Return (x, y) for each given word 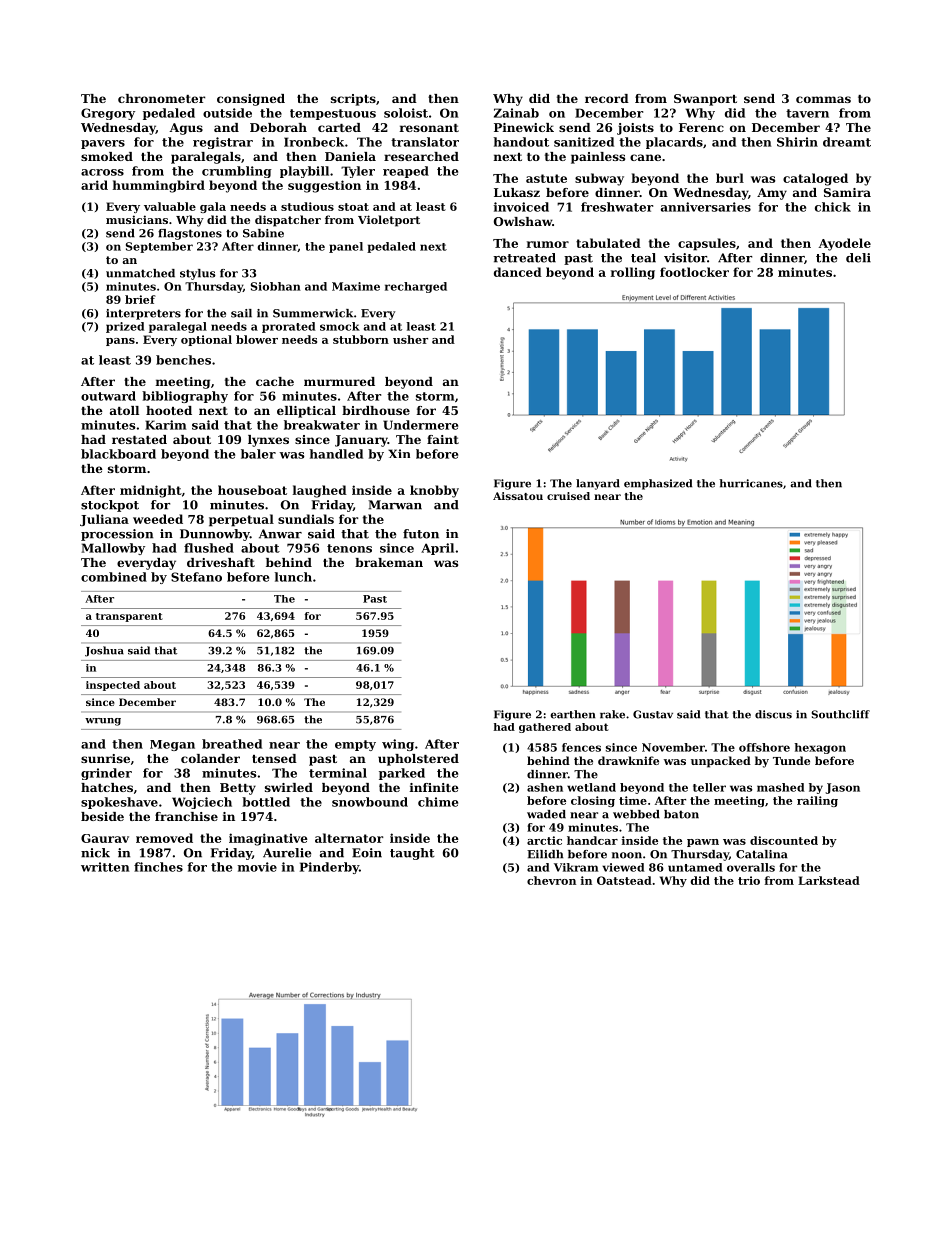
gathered (545, 728)
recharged (416, 287)
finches (158, 867)
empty (355, 745)
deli (858, 258)
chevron (551, 880)
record (607, 98)
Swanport (705, 100)
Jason (842, 788)
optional (206, 340)
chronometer (161, 98)
